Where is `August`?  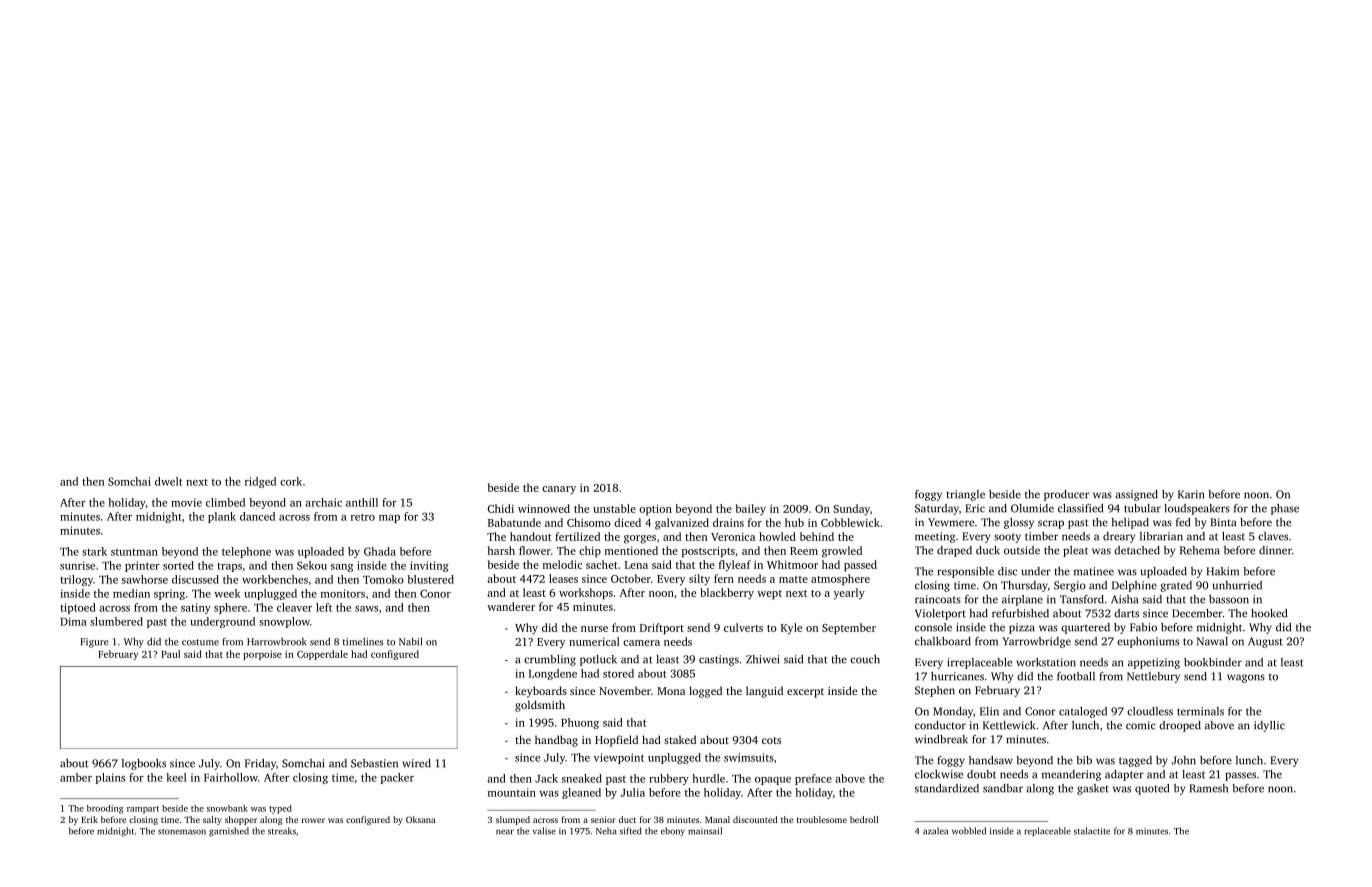
August is located at coordinates (1265, 642).
